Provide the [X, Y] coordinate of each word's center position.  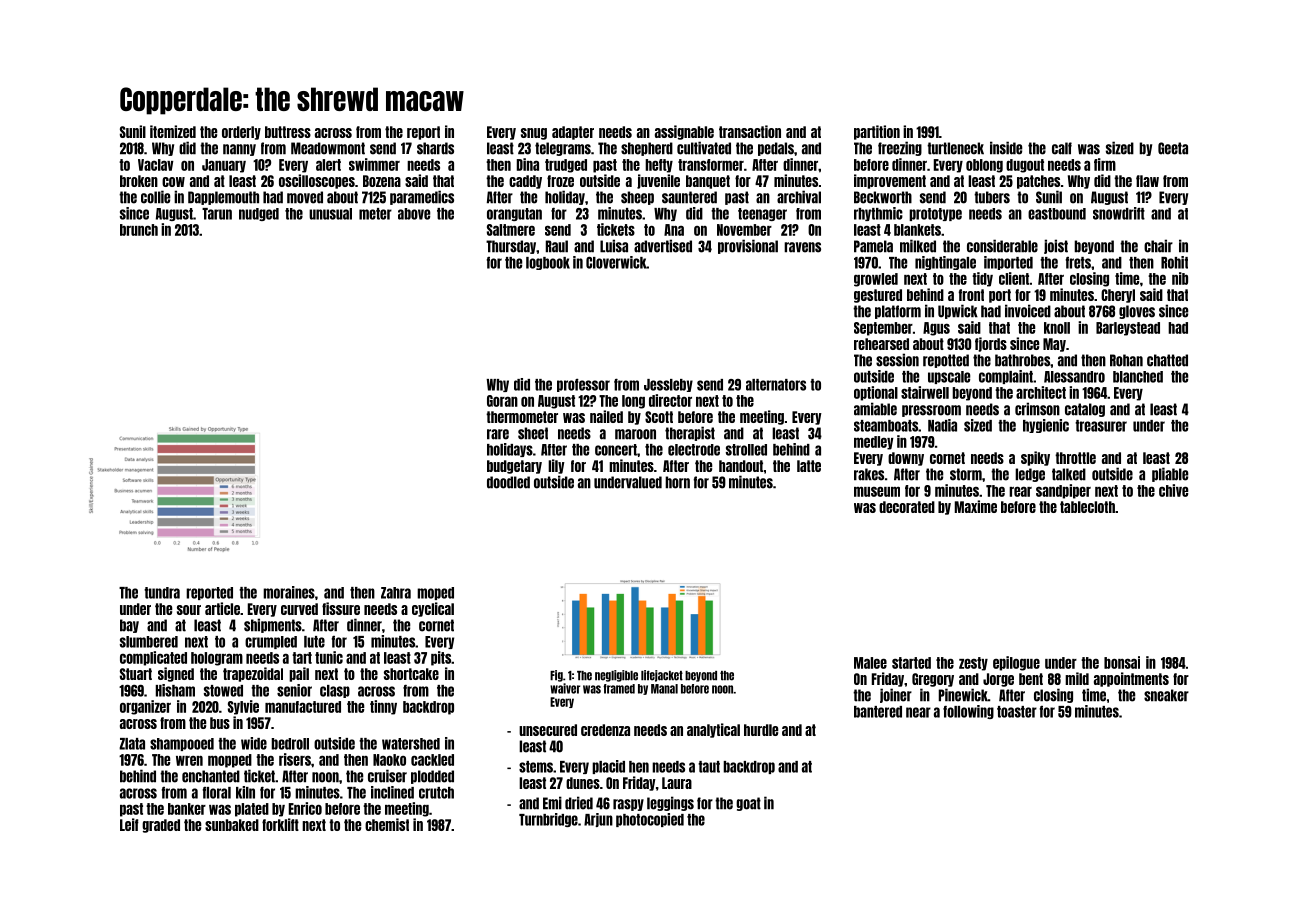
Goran [502, 401]
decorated [907, 507]
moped [435, 593]
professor [583, 385]
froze [560, 181]
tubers [992, 197]
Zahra [396, 593]
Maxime [976, 506]
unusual [330, 214]
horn [677, 482]
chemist [387, 824]
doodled [508, 482]
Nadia [942, 425]
